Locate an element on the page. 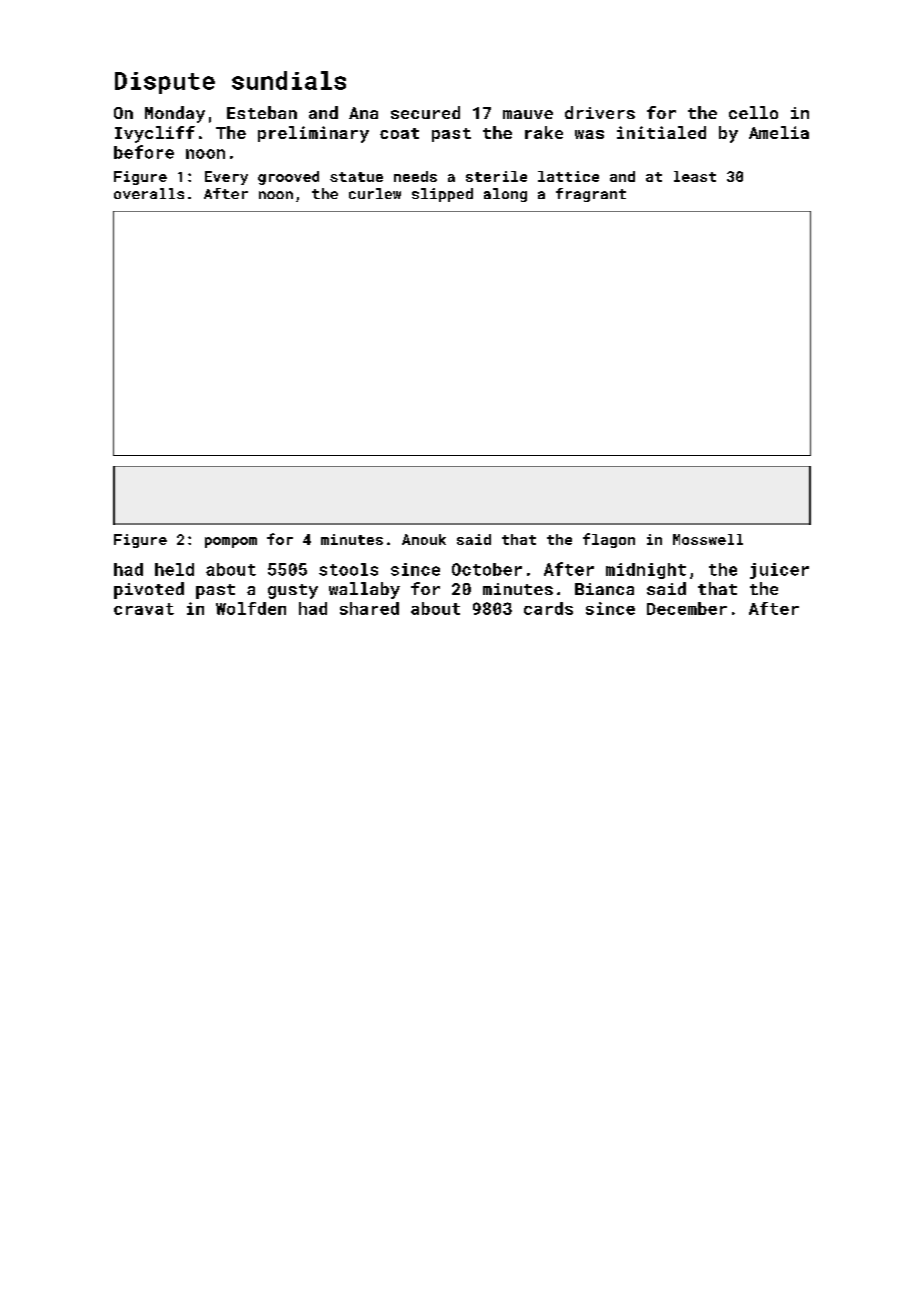  pompom is located at coordinates (231, 542).
